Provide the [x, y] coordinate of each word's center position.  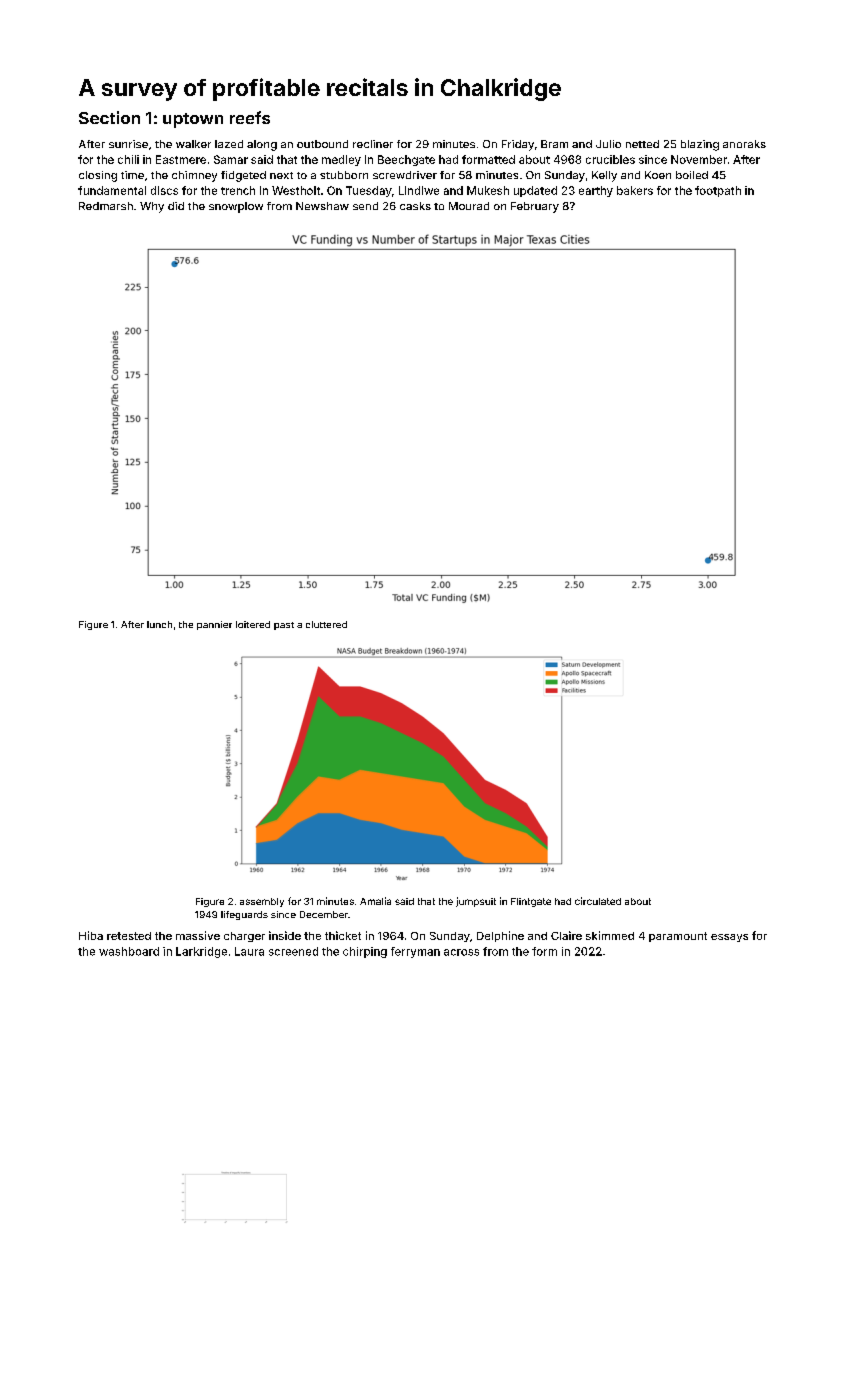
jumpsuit [476, 902]
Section [109, 117]
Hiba [91, 935]
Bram [554, 144]
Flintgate [531, 902]
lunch [159, 624]
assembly [262, 902]
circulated [598, 901]
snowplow [236, 207]
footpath [718, 191]
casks [415, 206]
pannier [214, 625]
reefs [250, 117]
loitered [253, 624]
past [284, 626]
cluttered [326, 624]
